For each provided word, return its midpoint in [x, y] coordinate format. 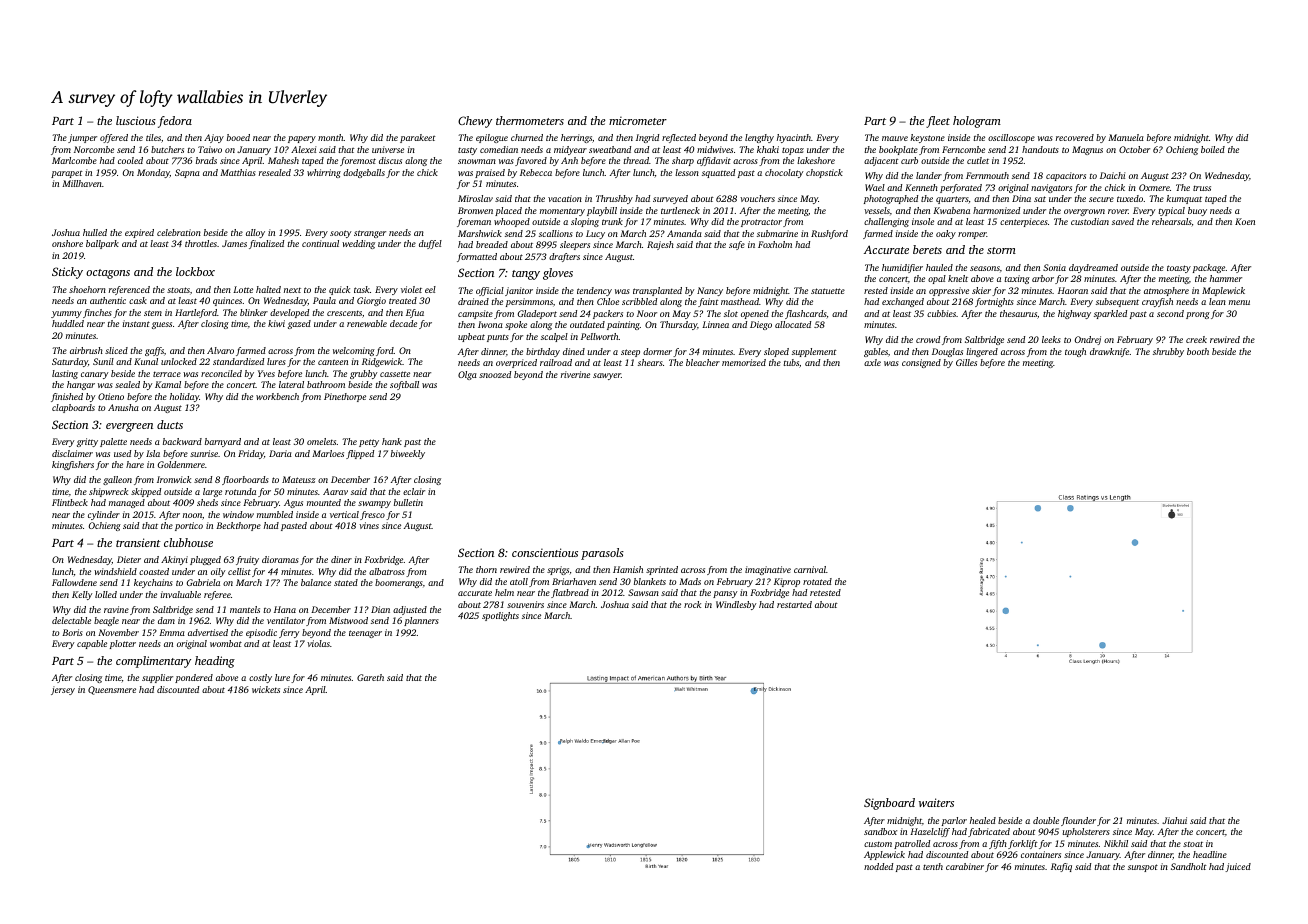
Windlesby [736, 605]
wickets [266, 689]
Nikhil [1116, 843]
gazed [299, 324]
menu [1239, 302]
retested [825, 592]
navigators [1051, 188]
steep [630, 353]
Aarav [335, 491]
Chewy [475, 122]
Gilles [966, 362]
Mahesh [283, 160]
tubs [791, 362]
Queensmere [112, 690]
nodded [878, 866]
